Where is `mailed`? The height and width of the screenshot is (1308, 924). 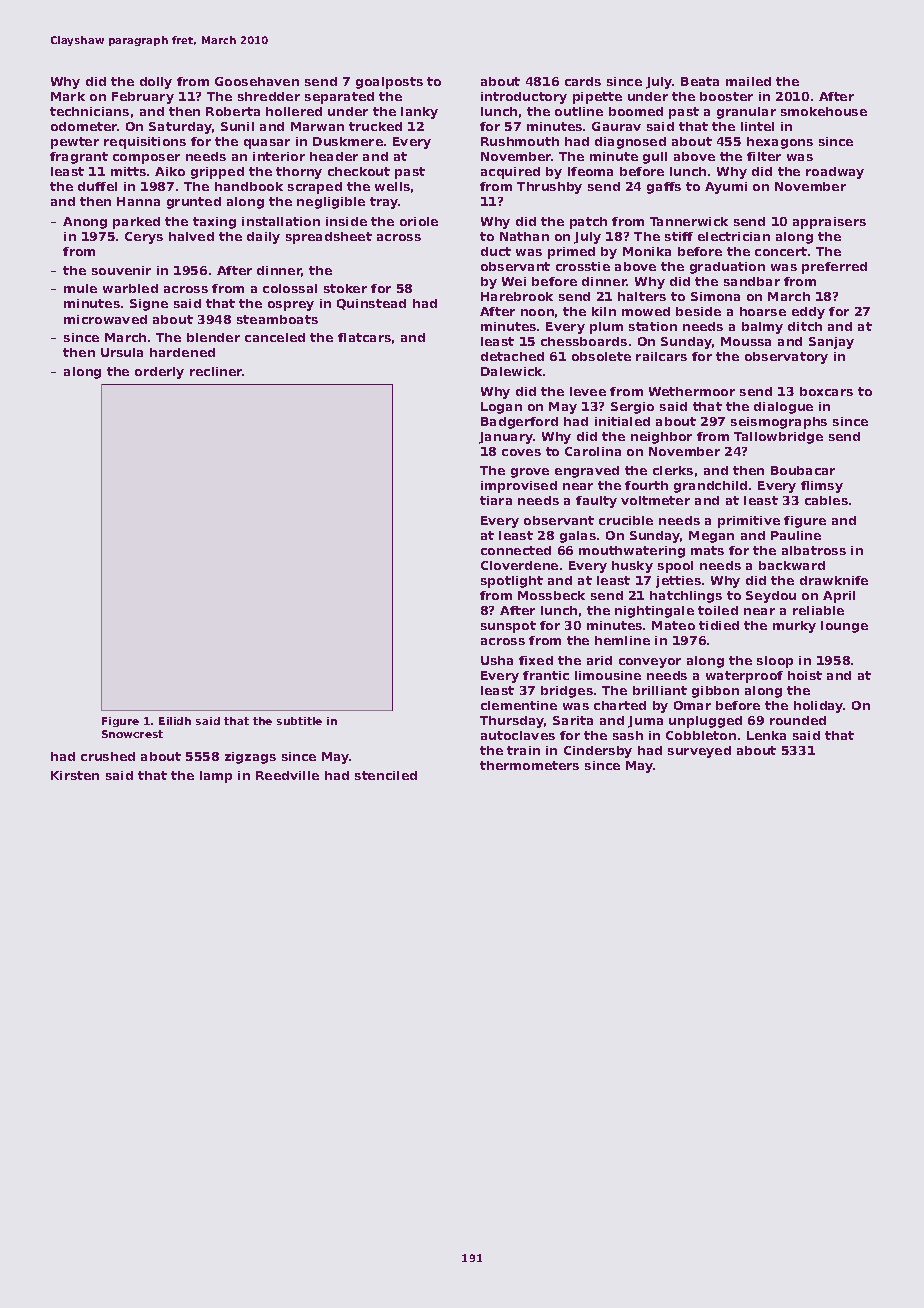
mailed is located at coordinates (748, 81).
